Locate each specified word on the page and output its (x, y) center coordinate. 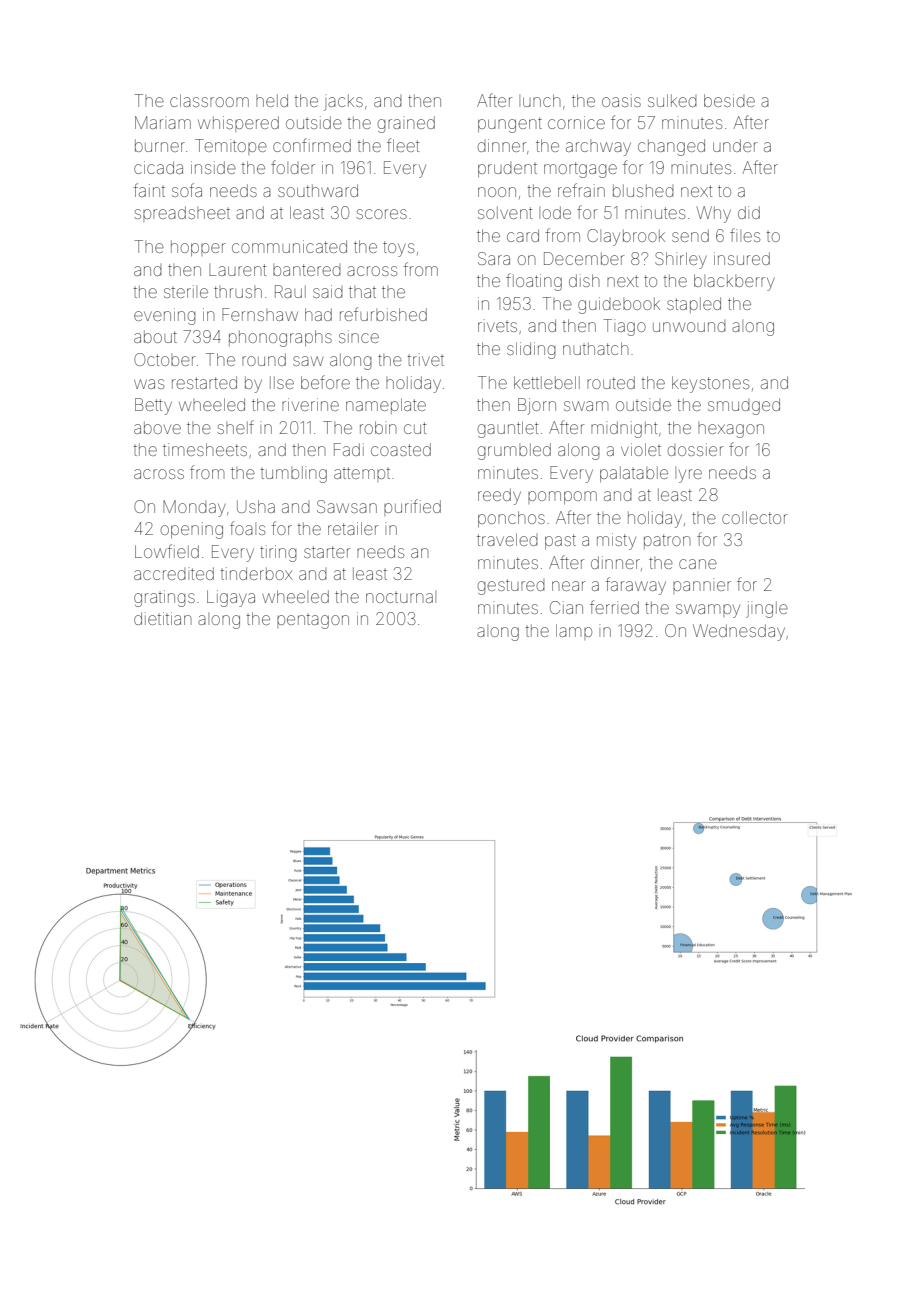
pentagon (313, 622)
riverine (310, 404)
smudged (744, 406)
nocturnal (401, 597)
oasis (621, 100)
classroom (209, 100)
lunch (539, 100)
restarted (204, 382)
